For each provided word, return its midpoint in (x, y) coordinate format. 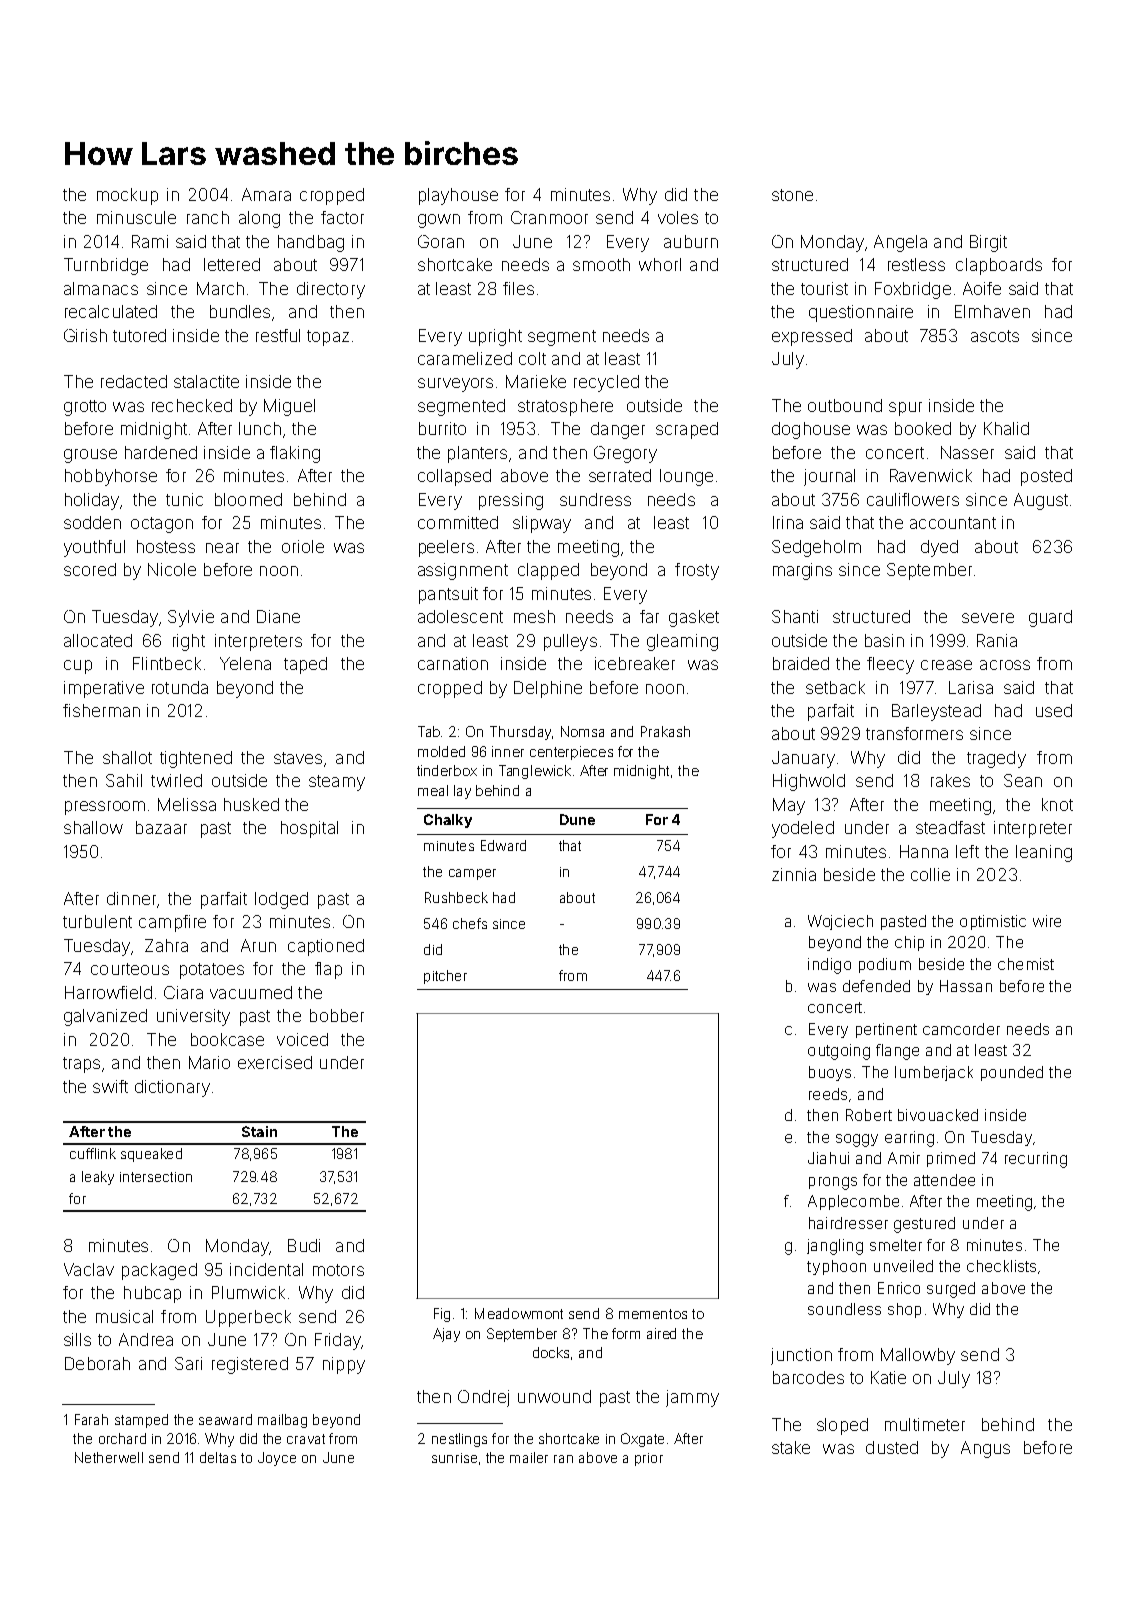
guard (1050, 618)
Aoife (982, 288)
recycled (606, 383)
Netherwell (109, 1457)
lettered (232, 264)
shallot (127, 757)
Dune (577, 819)
